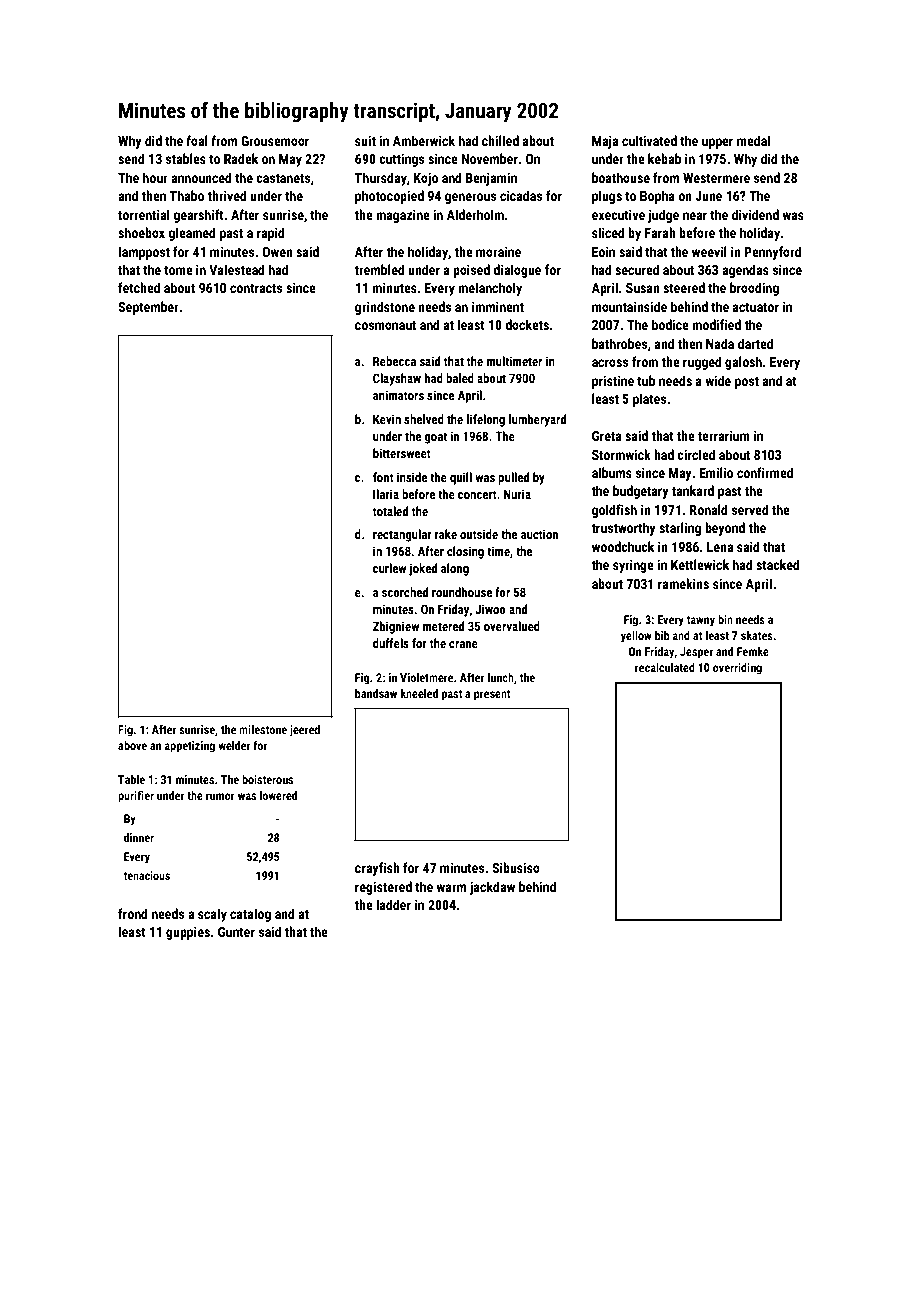  I want to click on Amberwick, so click(424, 140).
